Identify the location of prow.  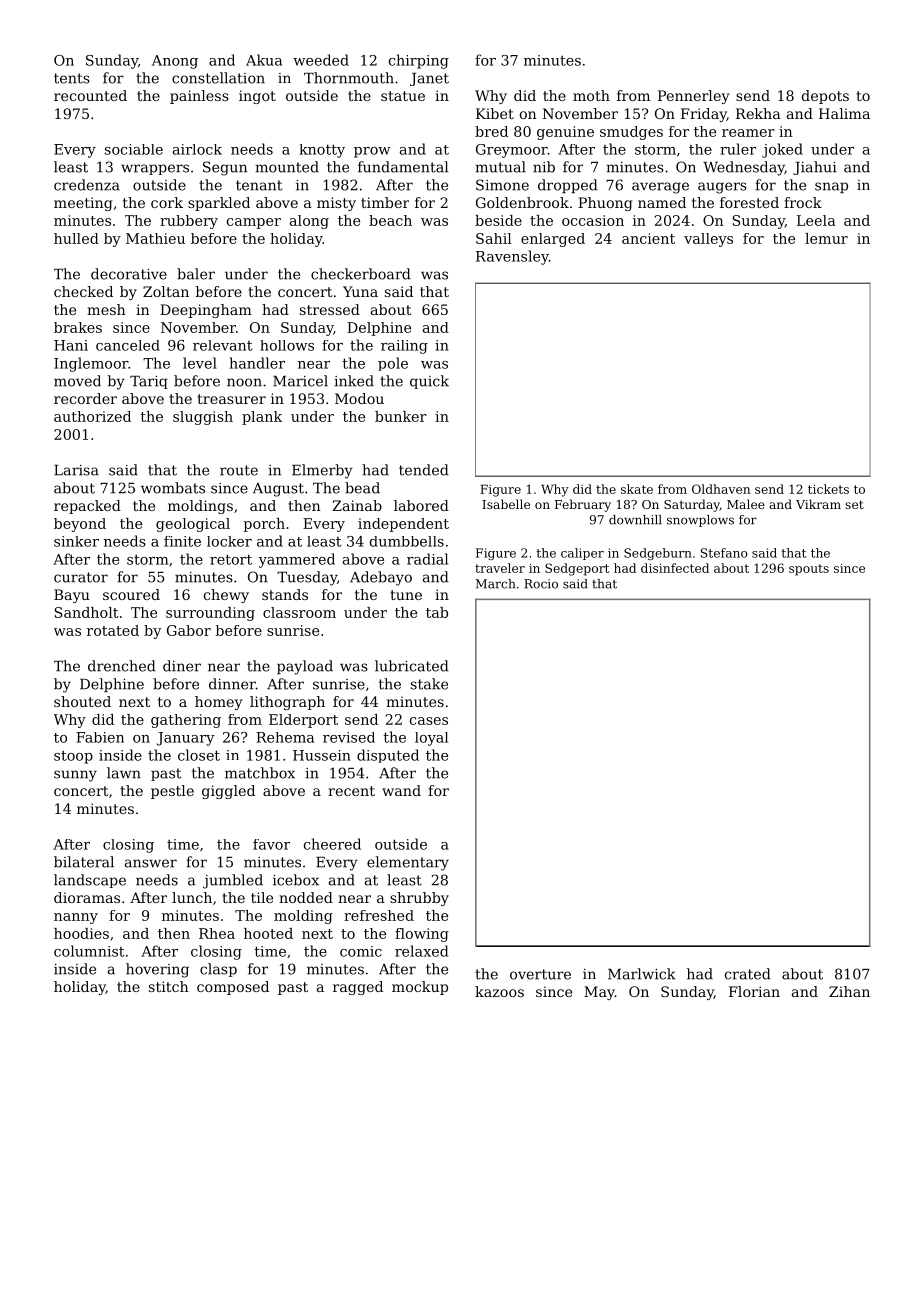
(372, 152).
